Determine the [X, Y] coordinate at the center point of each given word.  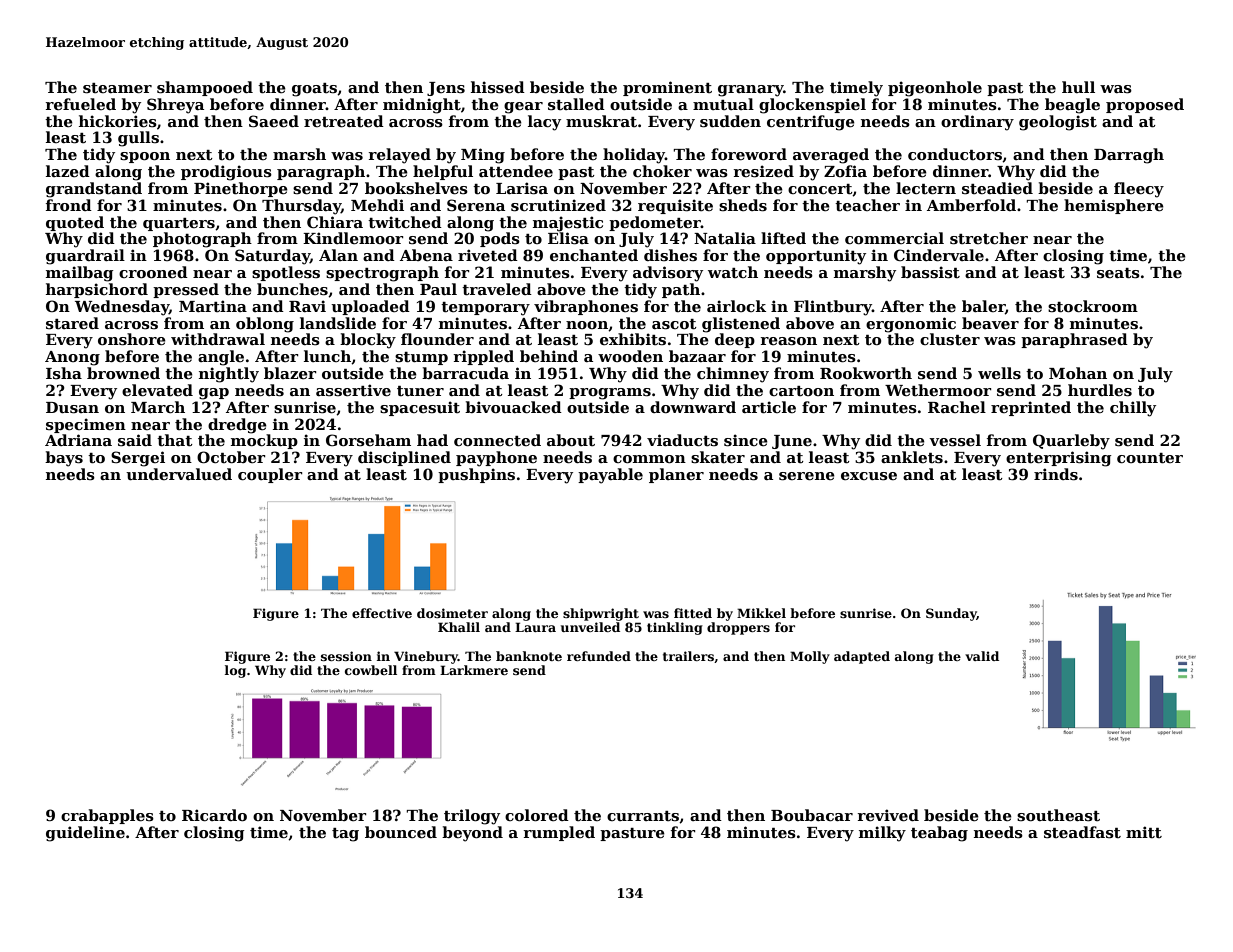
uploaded [370, 307]
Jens [446, 89]
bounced [401, 832]
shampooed [205, 88]
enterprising [1059, 459]
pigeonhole [935, 89]
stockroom [1093, 306]
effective [382, 613]
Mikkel [761, 613]
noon [587, 325]
